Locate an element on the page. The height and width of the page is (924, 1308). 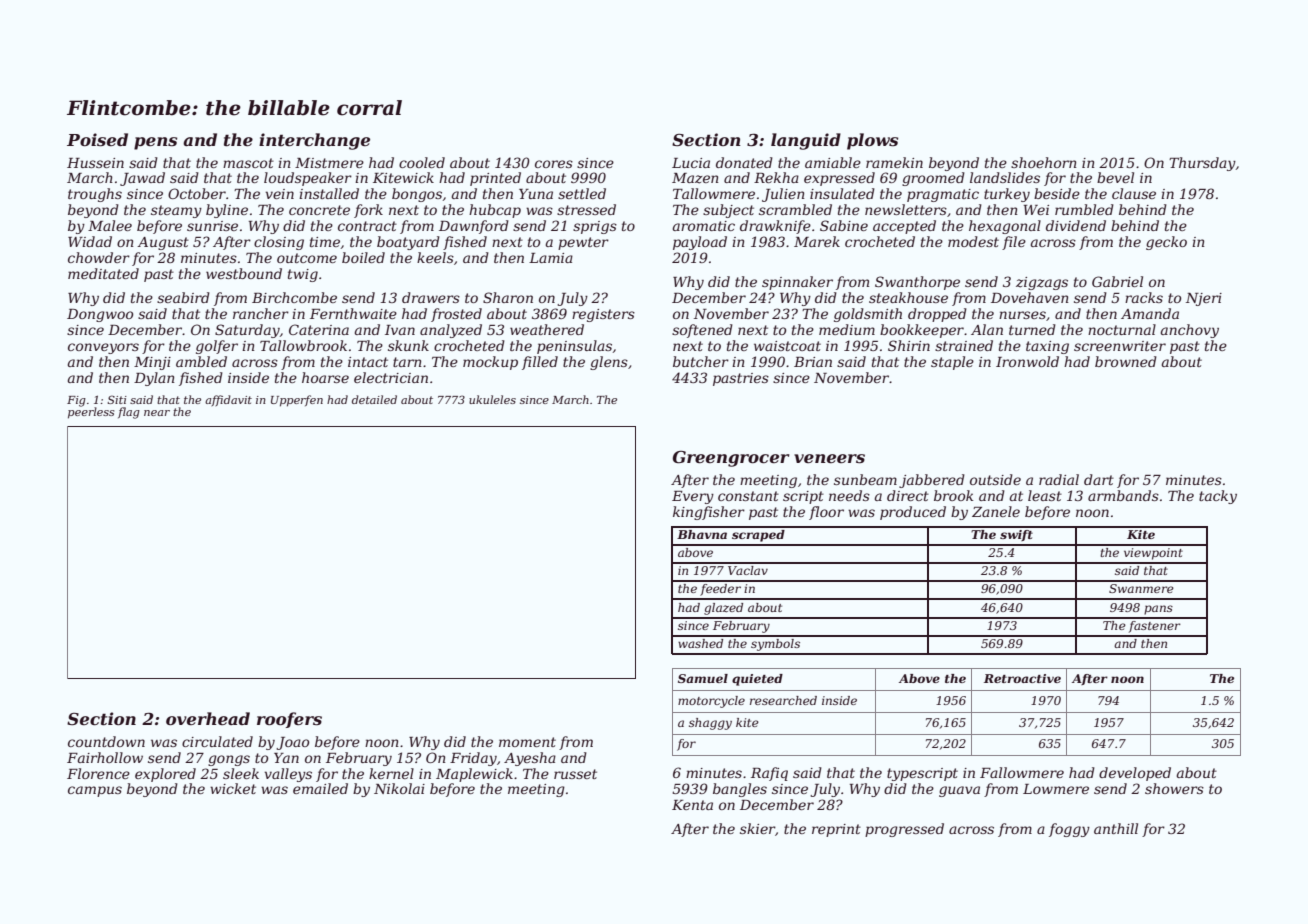
emailed is located at coordinates (320, 788).
